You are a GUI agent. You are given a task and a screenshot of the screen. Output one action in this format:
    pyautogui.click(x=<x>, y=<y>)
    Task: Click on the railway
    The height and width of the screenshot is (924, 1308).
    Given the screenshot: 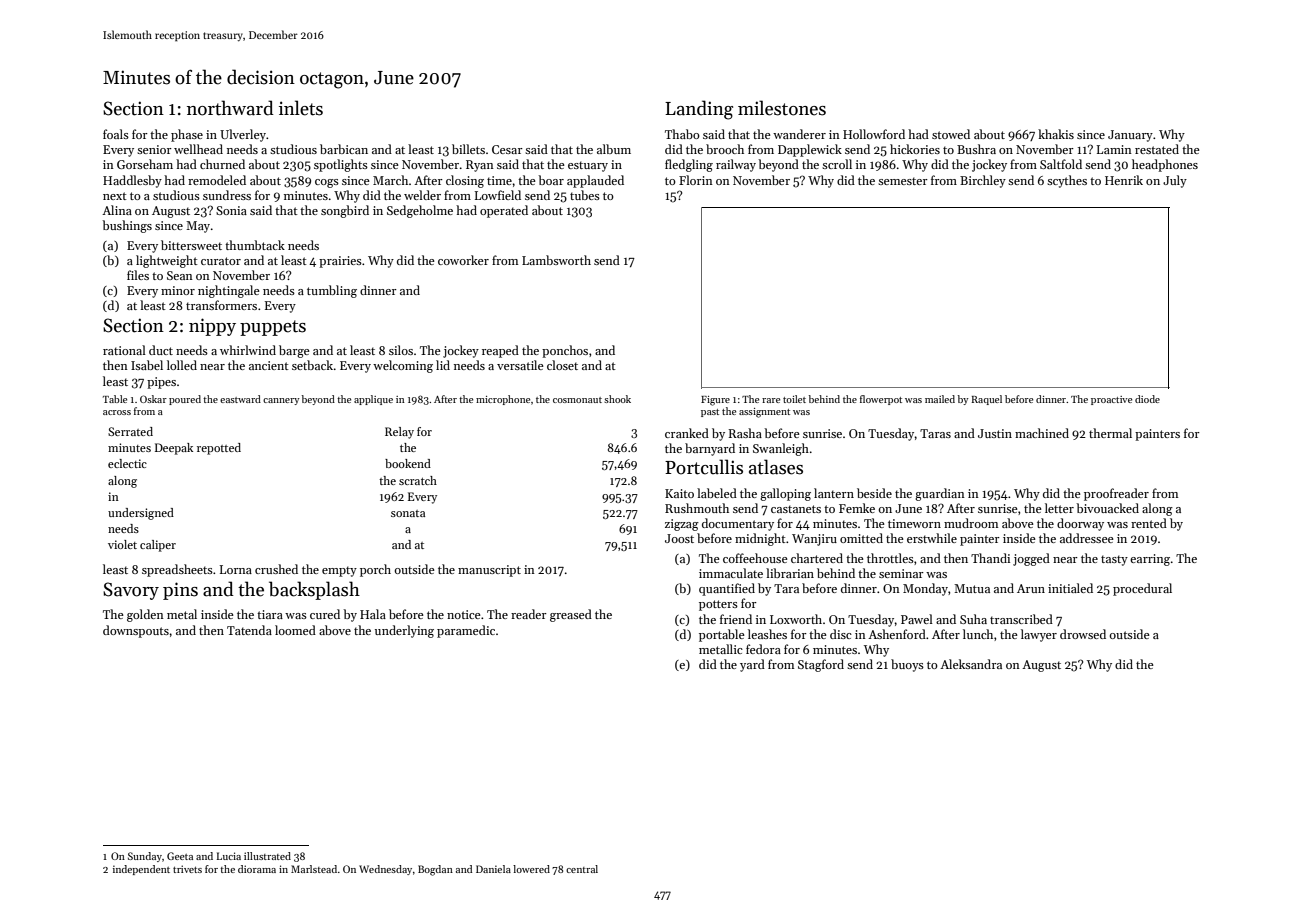 What is the action you would take?
    pyautogui.click(x=736, y=165)
